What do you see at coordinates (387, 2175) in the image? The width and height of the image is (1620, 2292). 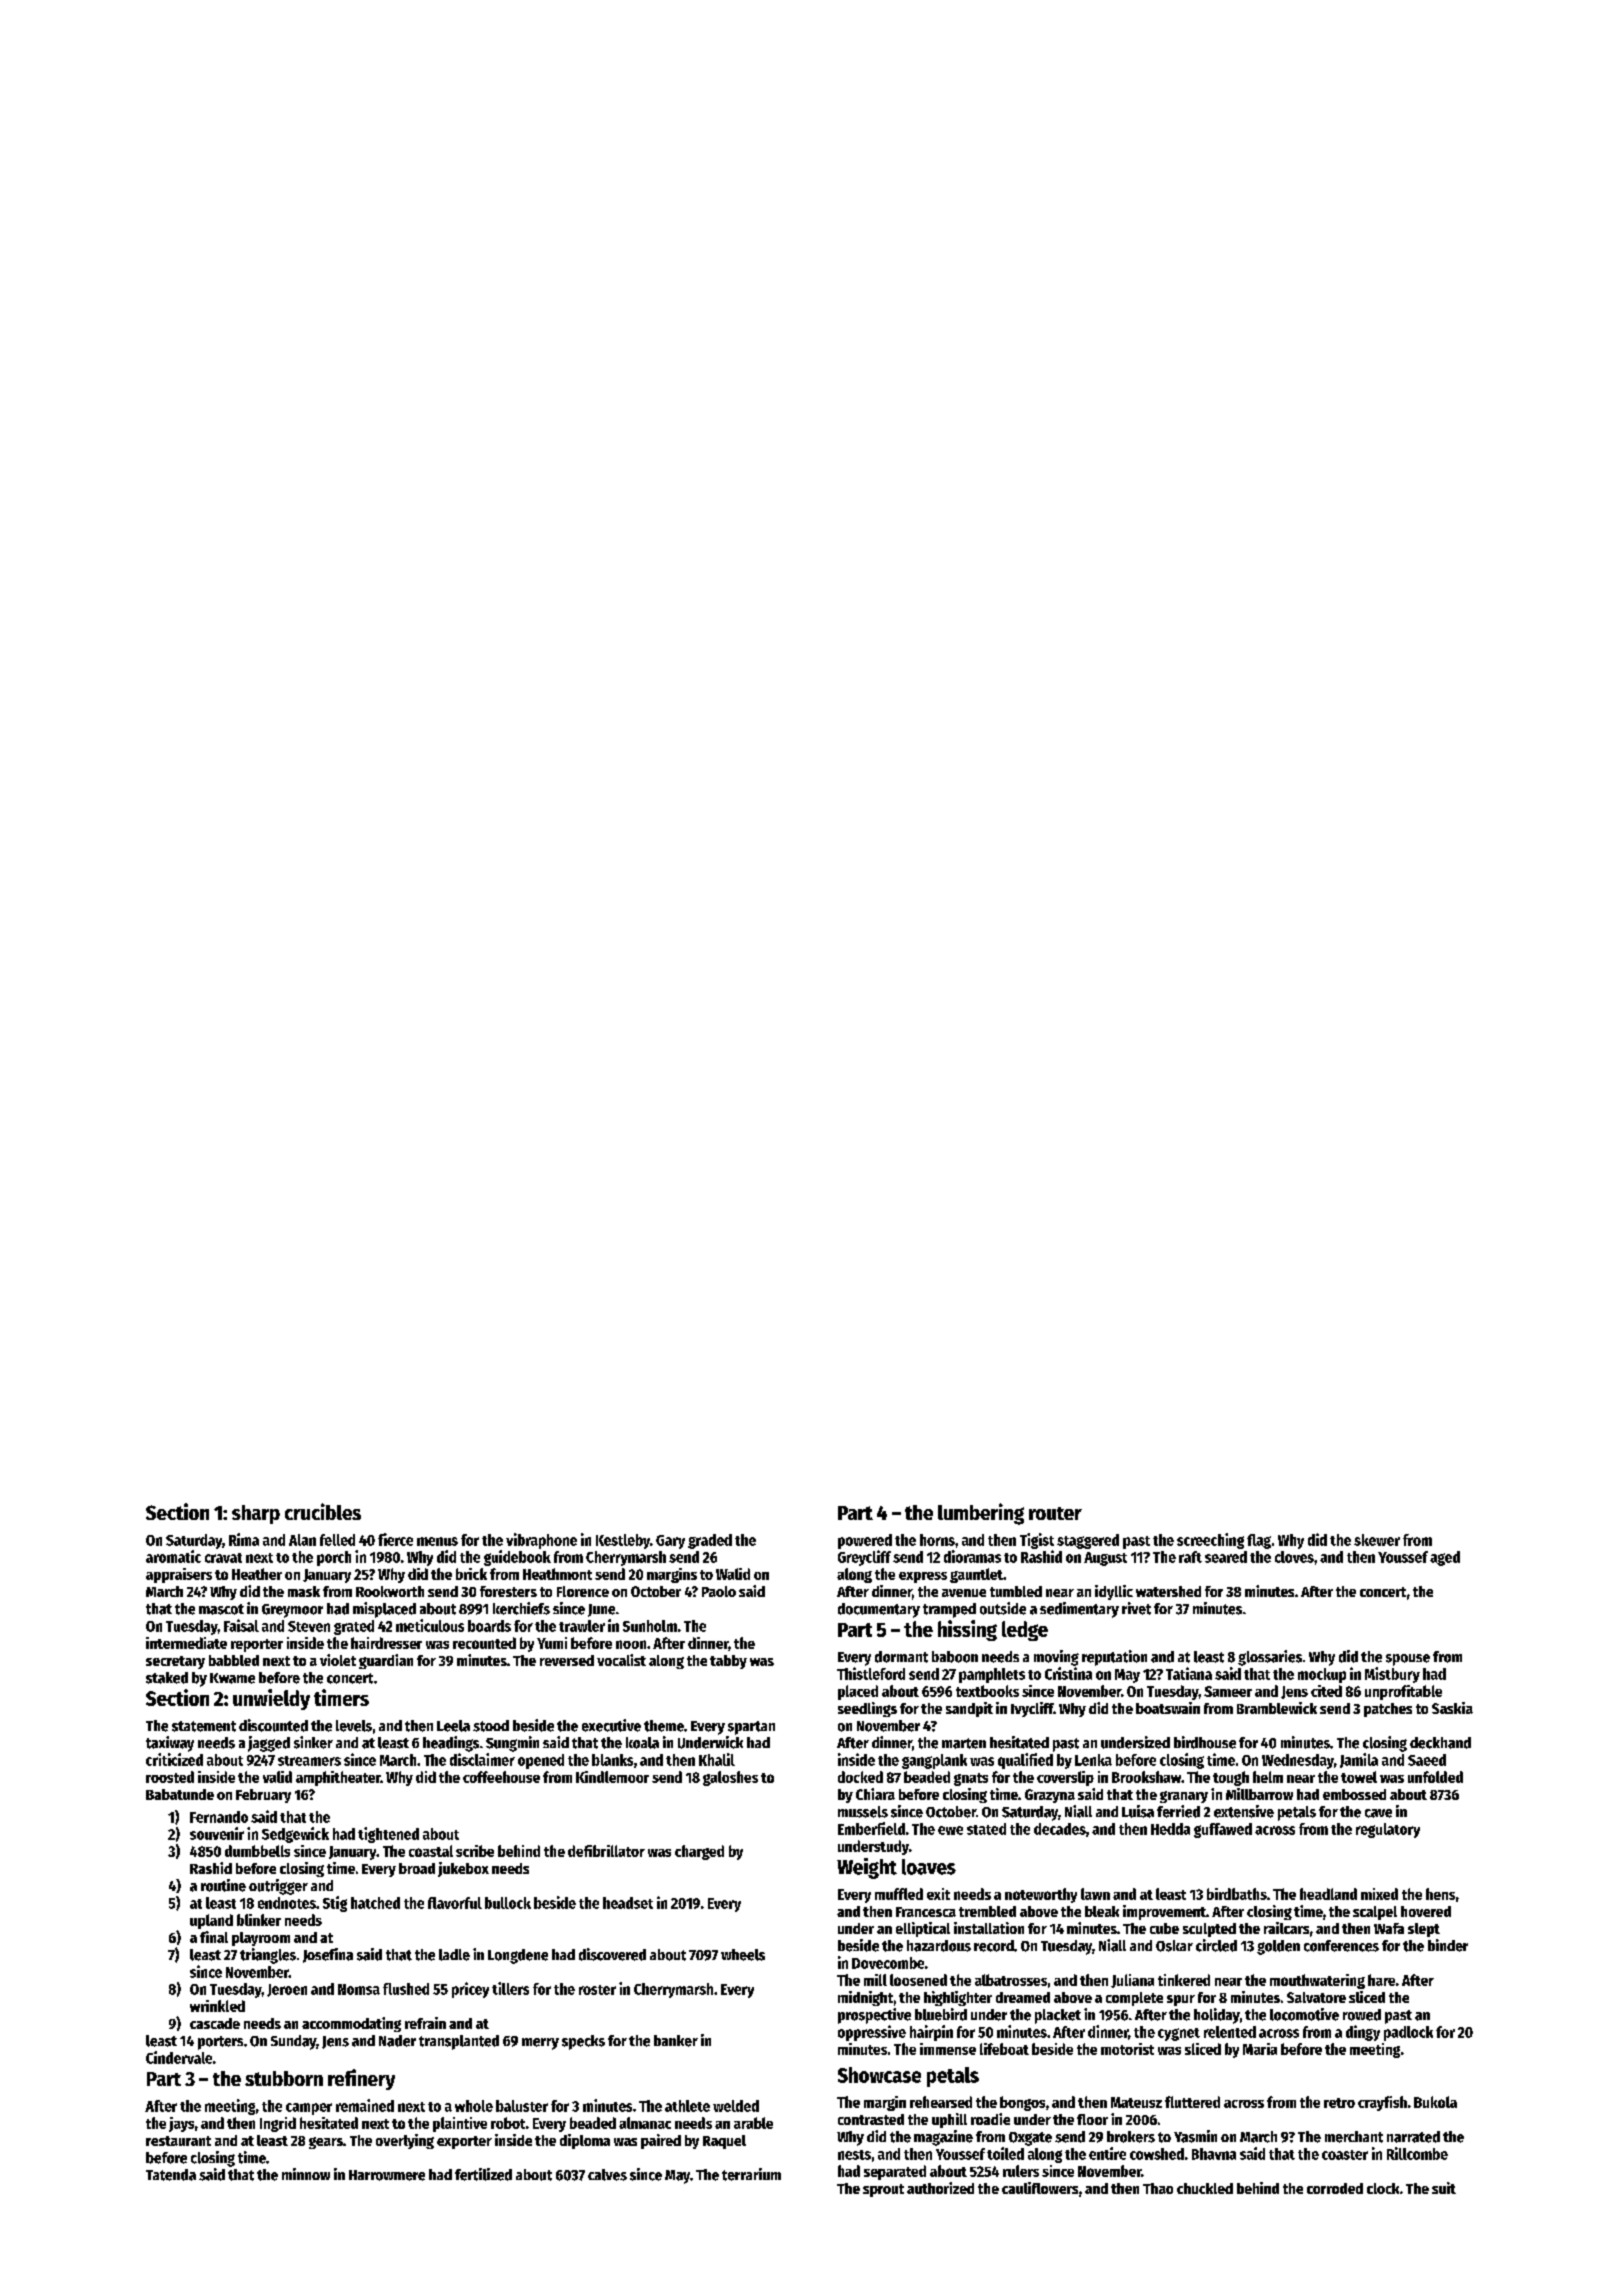 I see `Harrowmere` at bounding box center [387, 2175].
